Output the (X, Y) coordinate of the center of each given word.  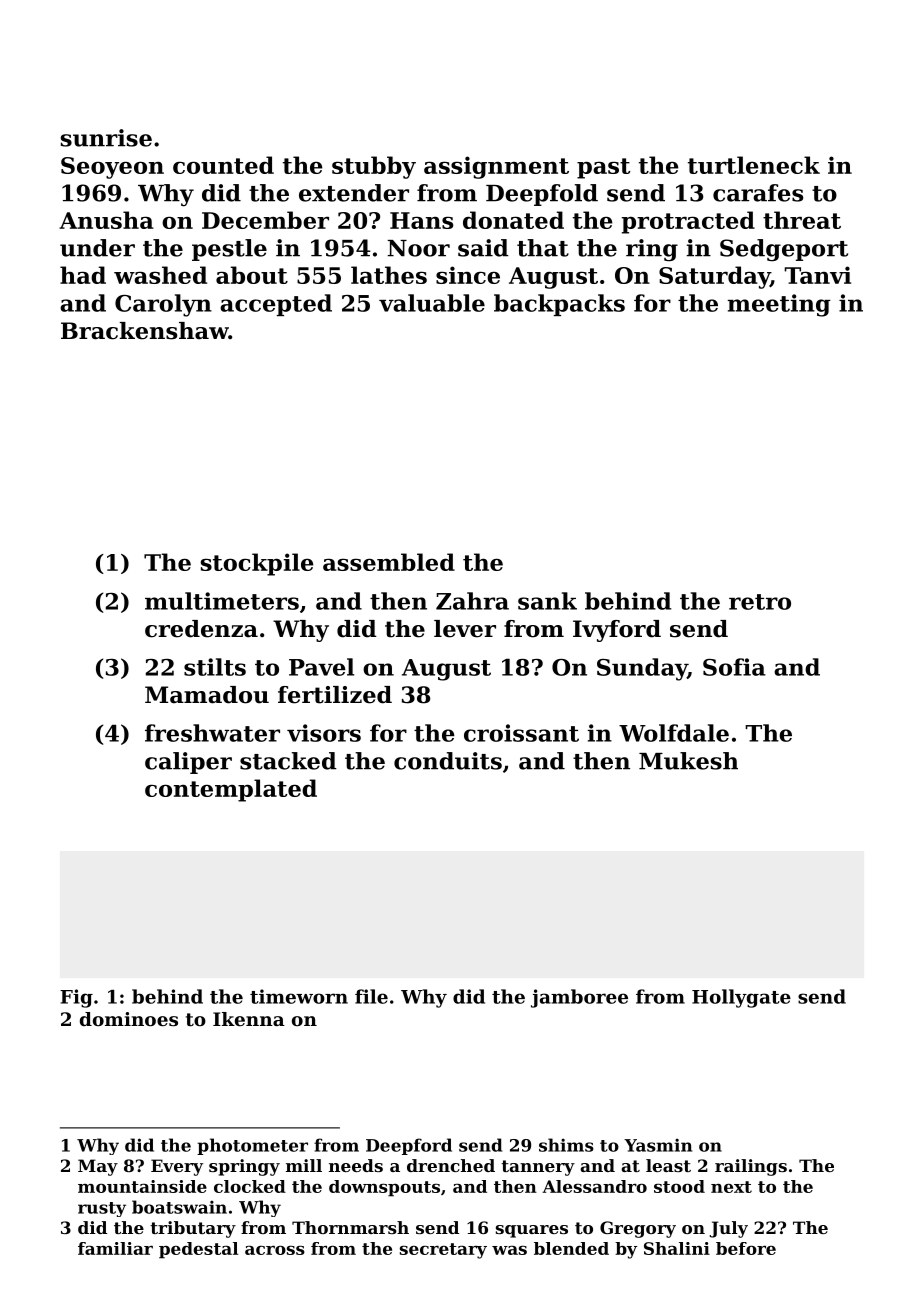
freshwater (212, 733)
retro (760, 602)
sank (547, 601)
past (603, 168)
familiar (115, 1248)
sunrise (106, 138)
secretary (443, 1251)
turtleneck (754, 165)
